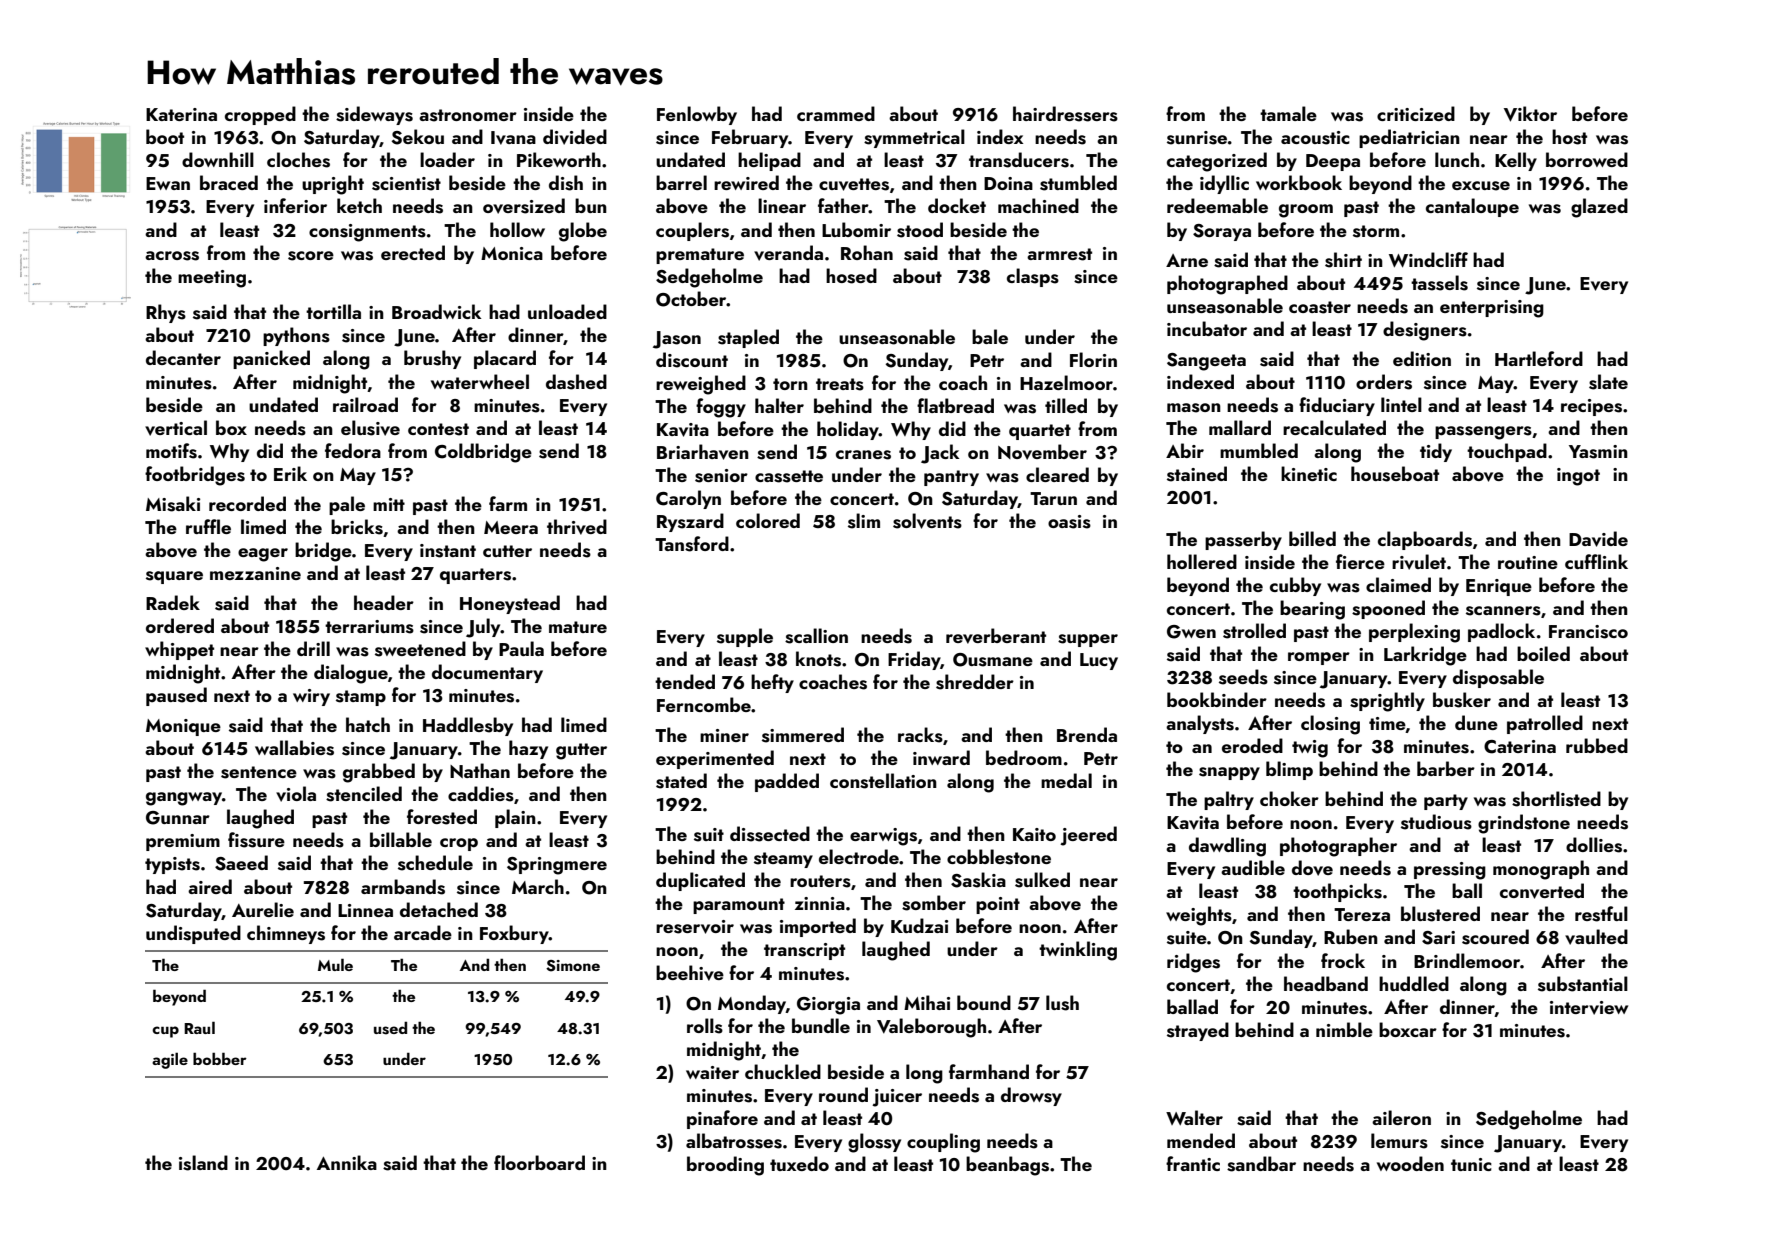  Describe the element at coordinates (745, 637) in the document. I see `supple` at that location.
